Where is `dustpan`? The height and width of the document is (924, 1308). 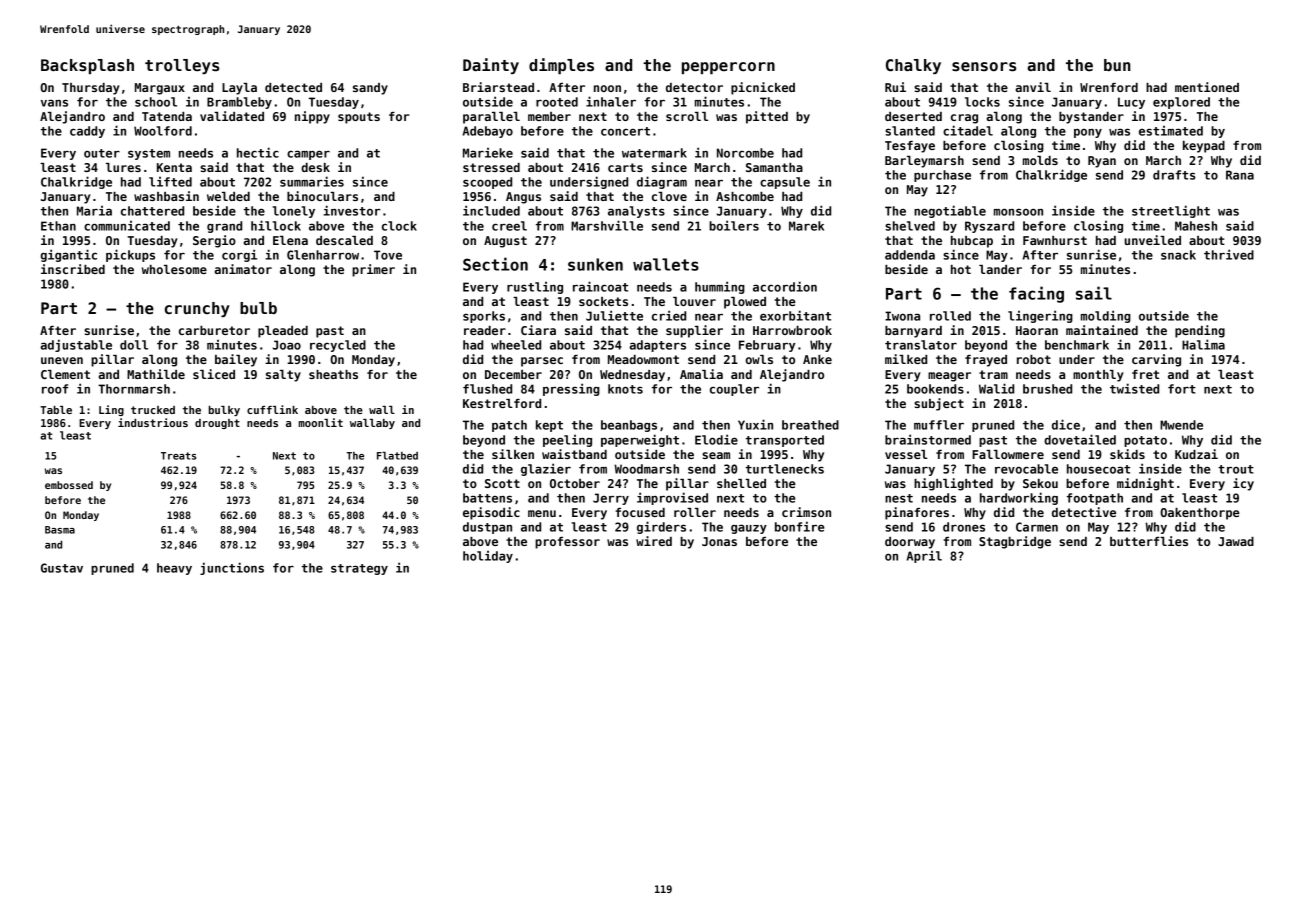 dustpan is located at coordinates (487, 528).
